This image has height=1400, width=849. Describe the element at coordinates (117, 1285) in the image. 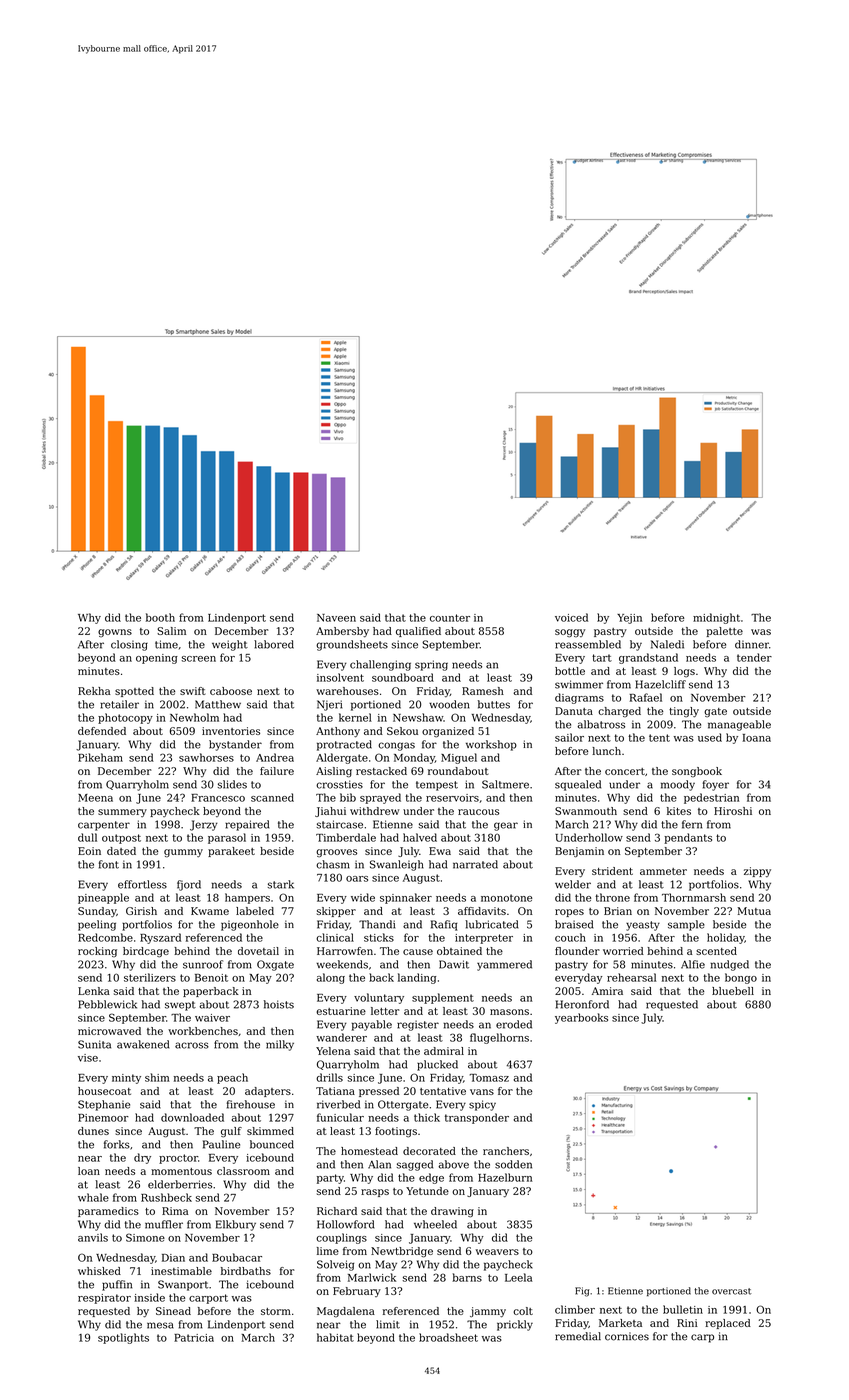

I see `puffin` at that location.
